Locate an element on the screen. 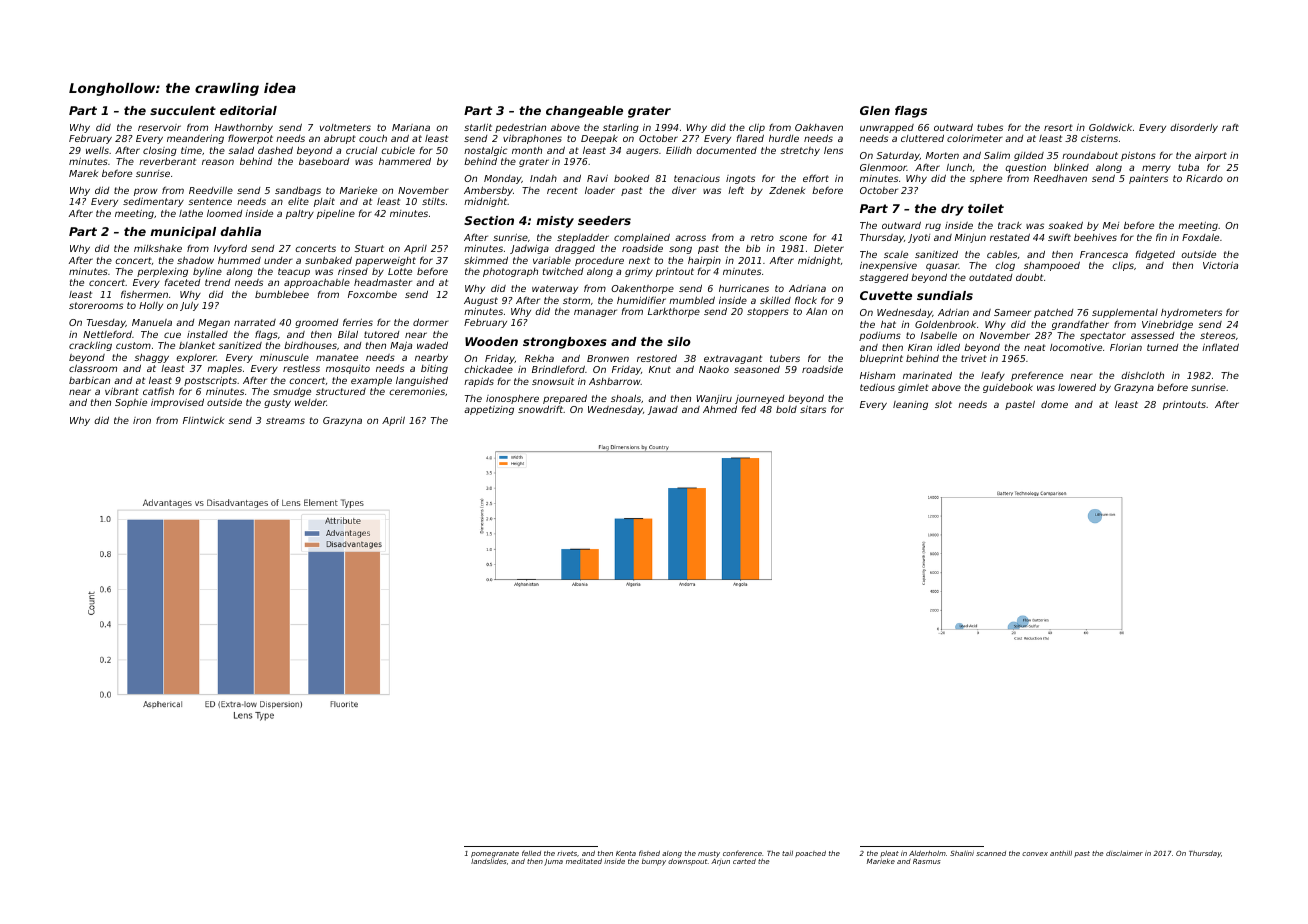 The width and height of the screenshot is (1308, 924). iron is located at coordinates (142, 420).
